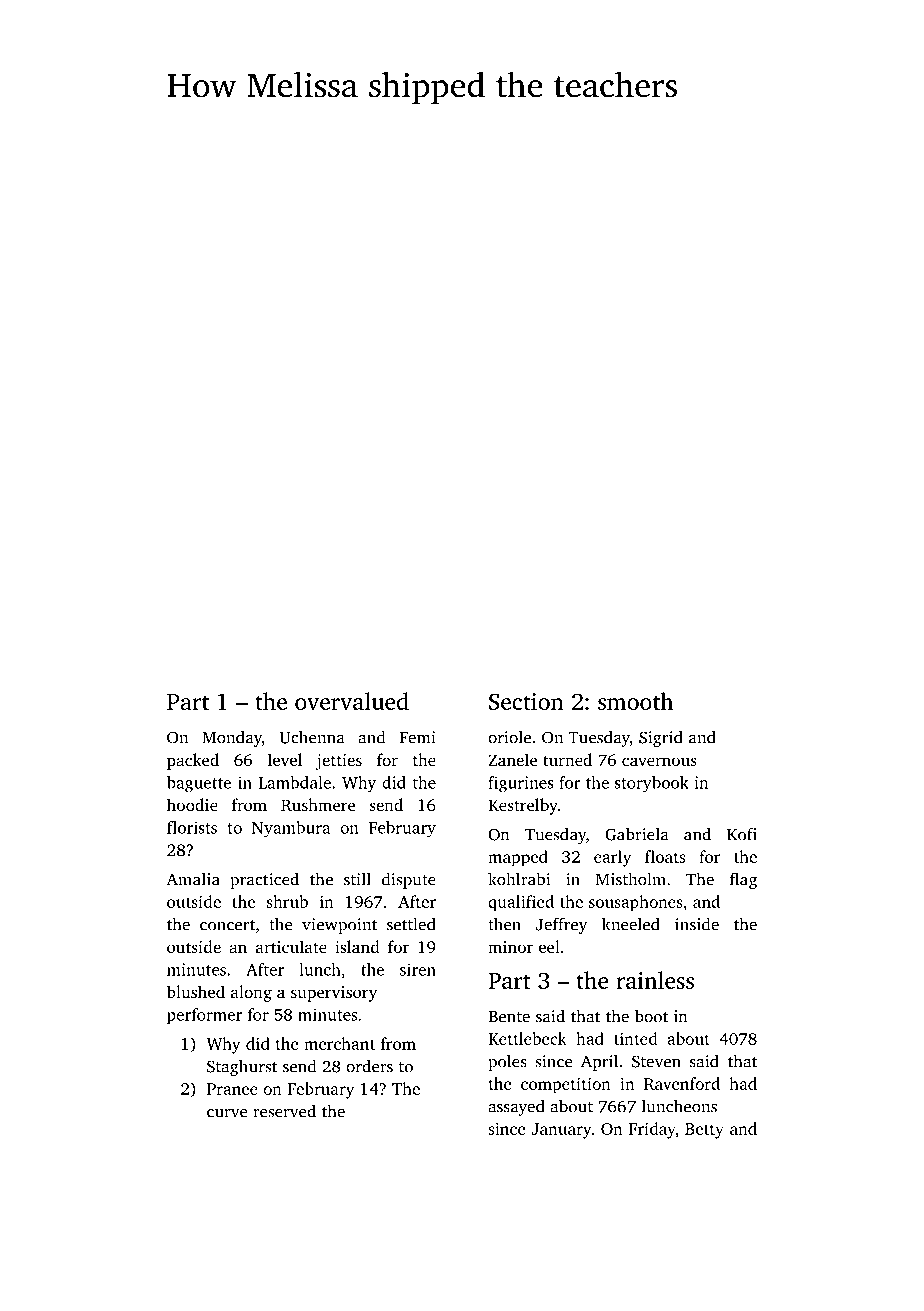  What do you see at coordinates (227, 1113) in the image?
I see `curve` at bounding box center [227, 1113].
